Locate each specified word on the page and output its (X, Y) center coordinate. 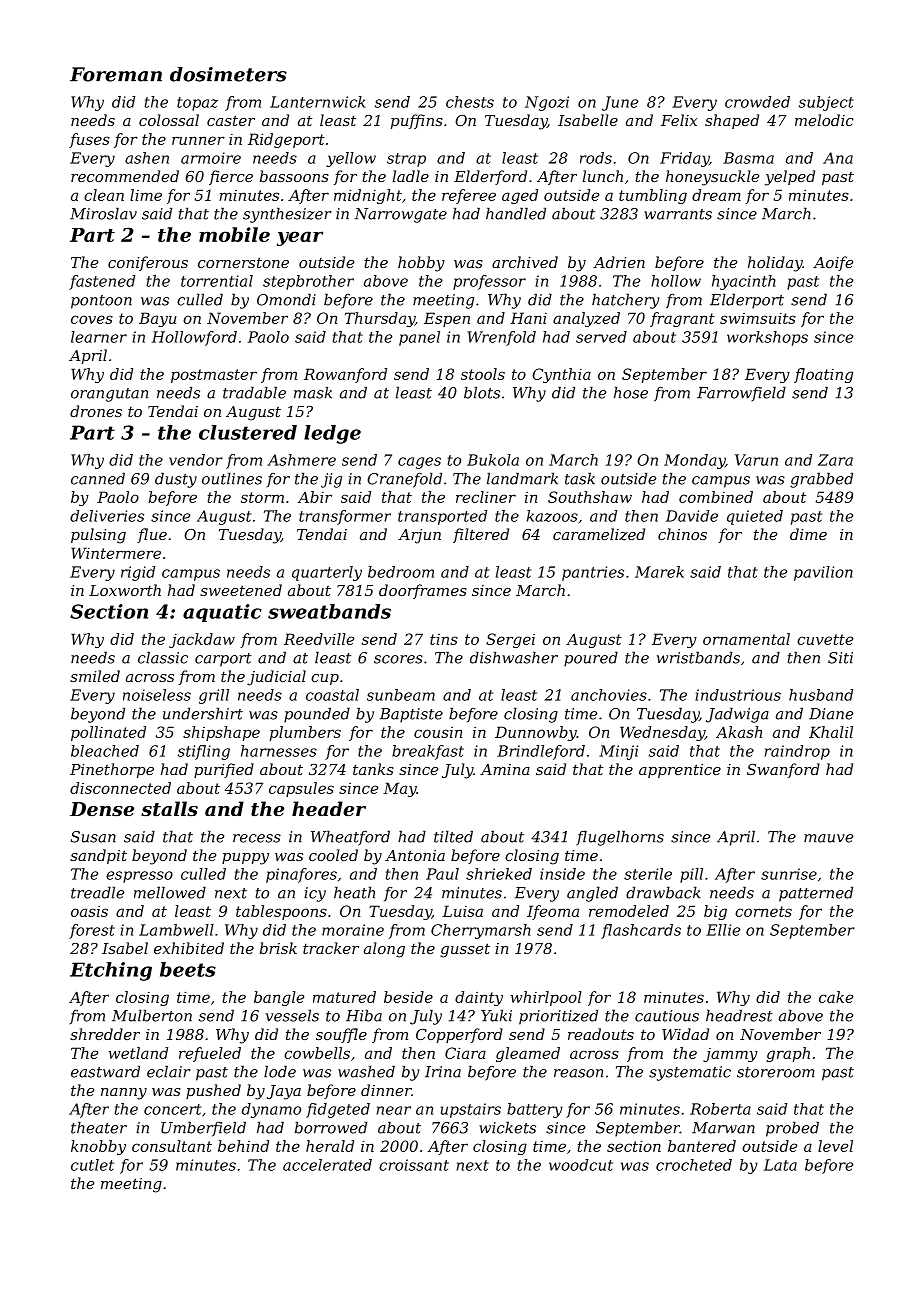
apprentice (680, 771)
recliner (486, 497)
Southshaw (590, 497)
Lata (780, 1165)
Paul (442, 874)
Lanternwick (317, 102)
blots (482, 392)
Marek (659, 572)
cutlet (92, 1165)
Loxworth (125, 590)
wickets (507, 1127)
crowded (757, 102)
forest (92, 931)
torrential (217, 281)
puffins (417, 121)
